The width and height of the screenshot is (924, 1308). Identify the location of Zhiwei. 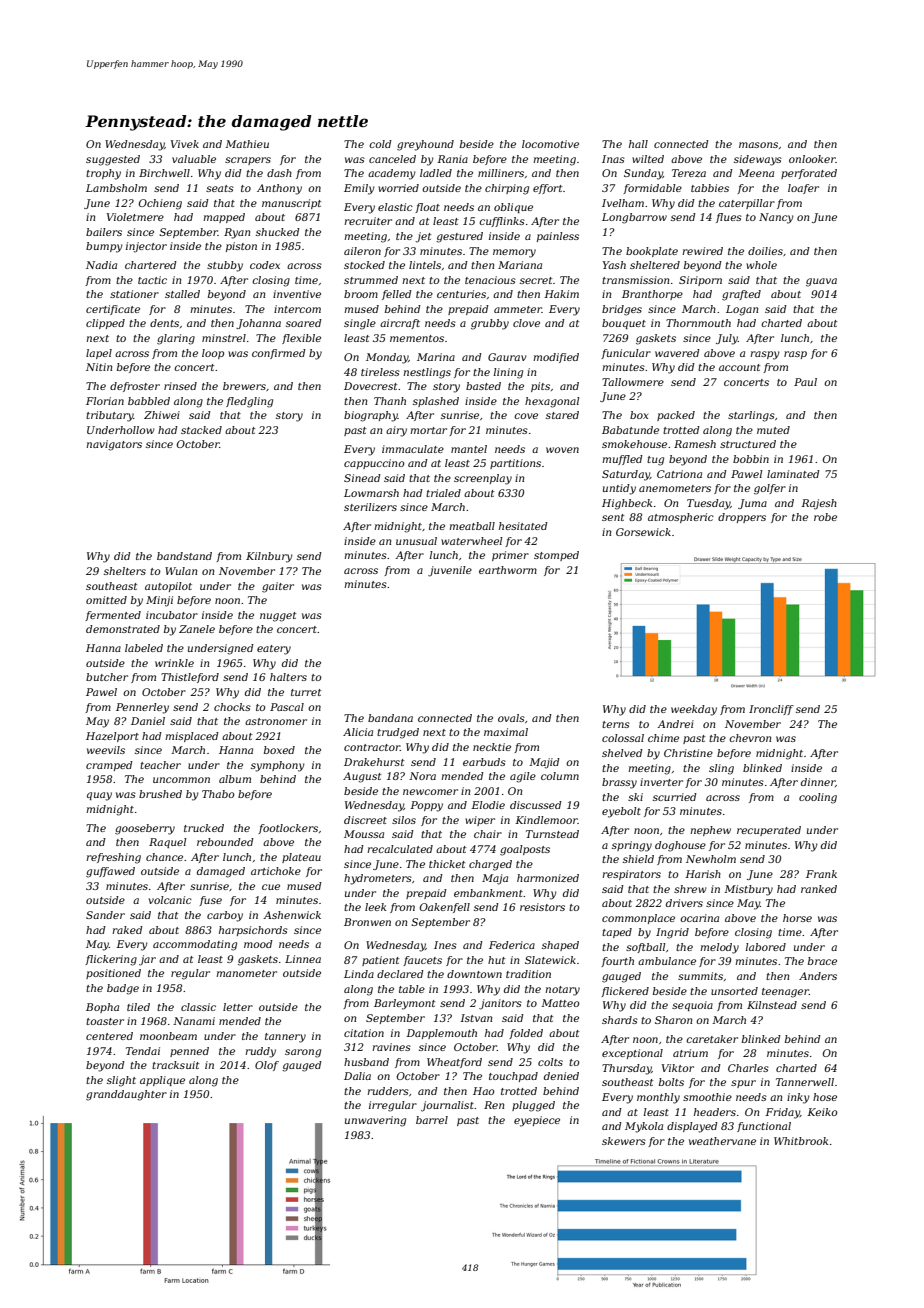
(162, 415).
